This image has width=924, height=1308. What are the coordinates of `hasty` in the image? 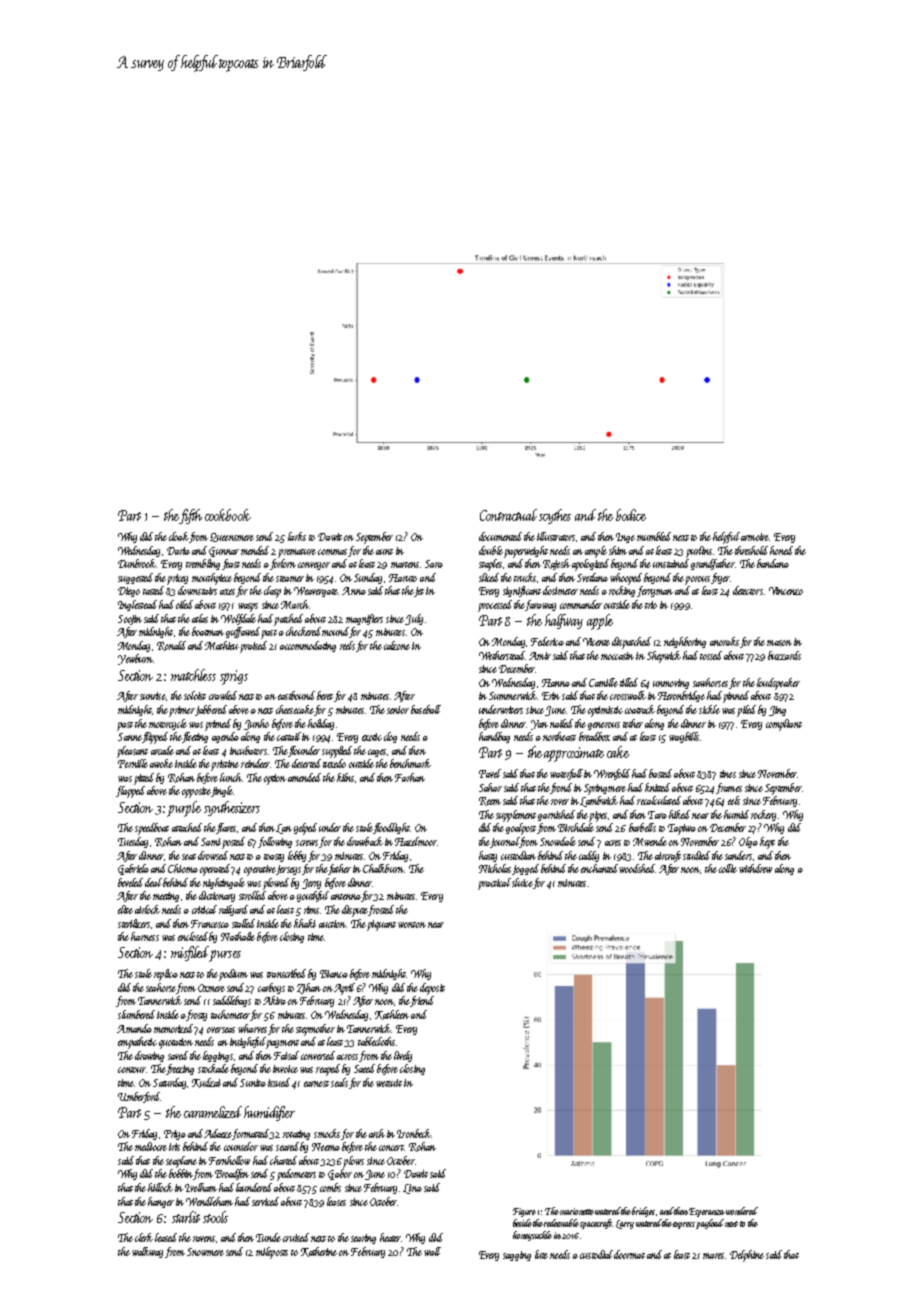 It's located at (488, 856).
